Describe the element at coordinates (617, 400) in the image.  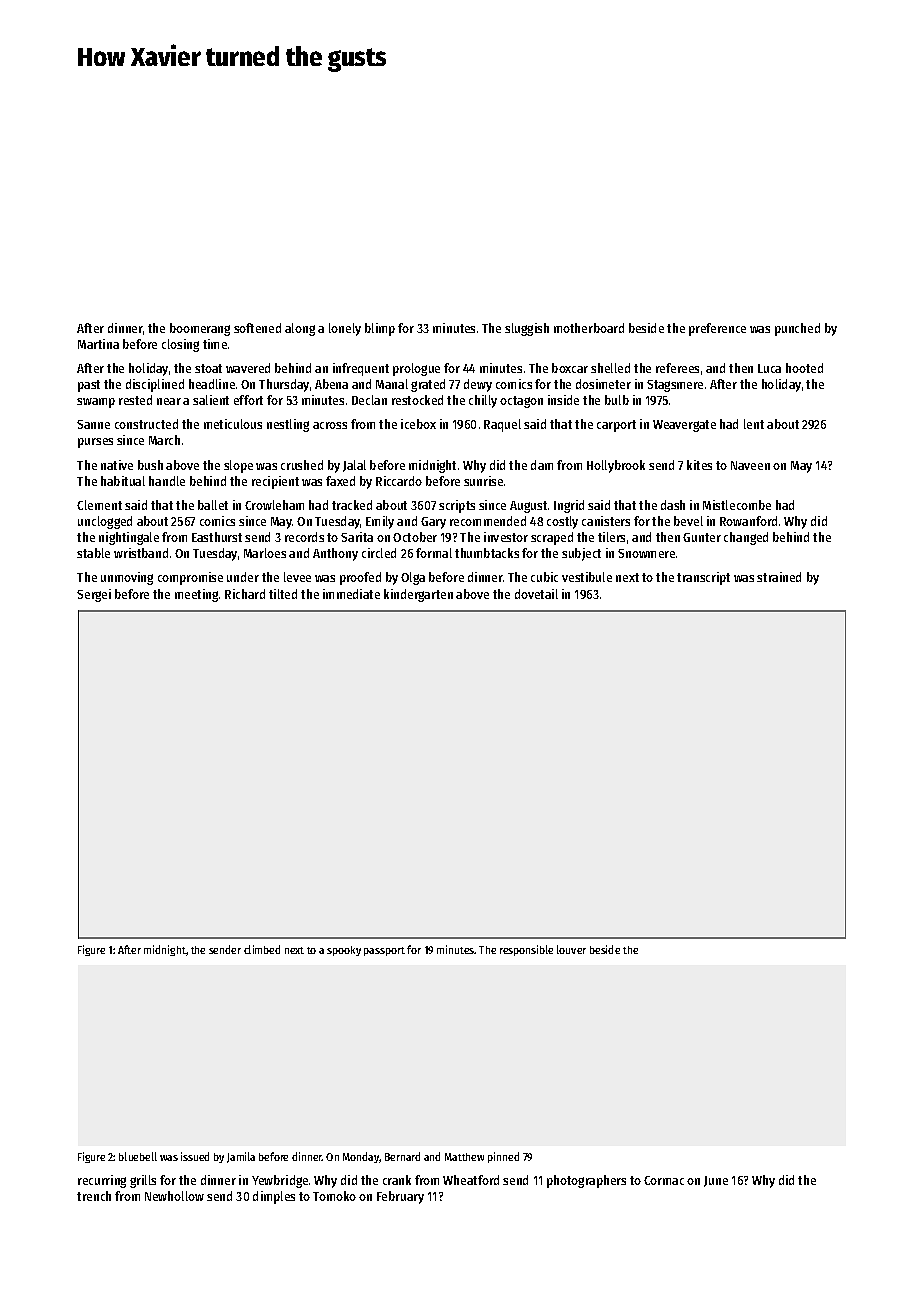
I see `bulb` at that location.
